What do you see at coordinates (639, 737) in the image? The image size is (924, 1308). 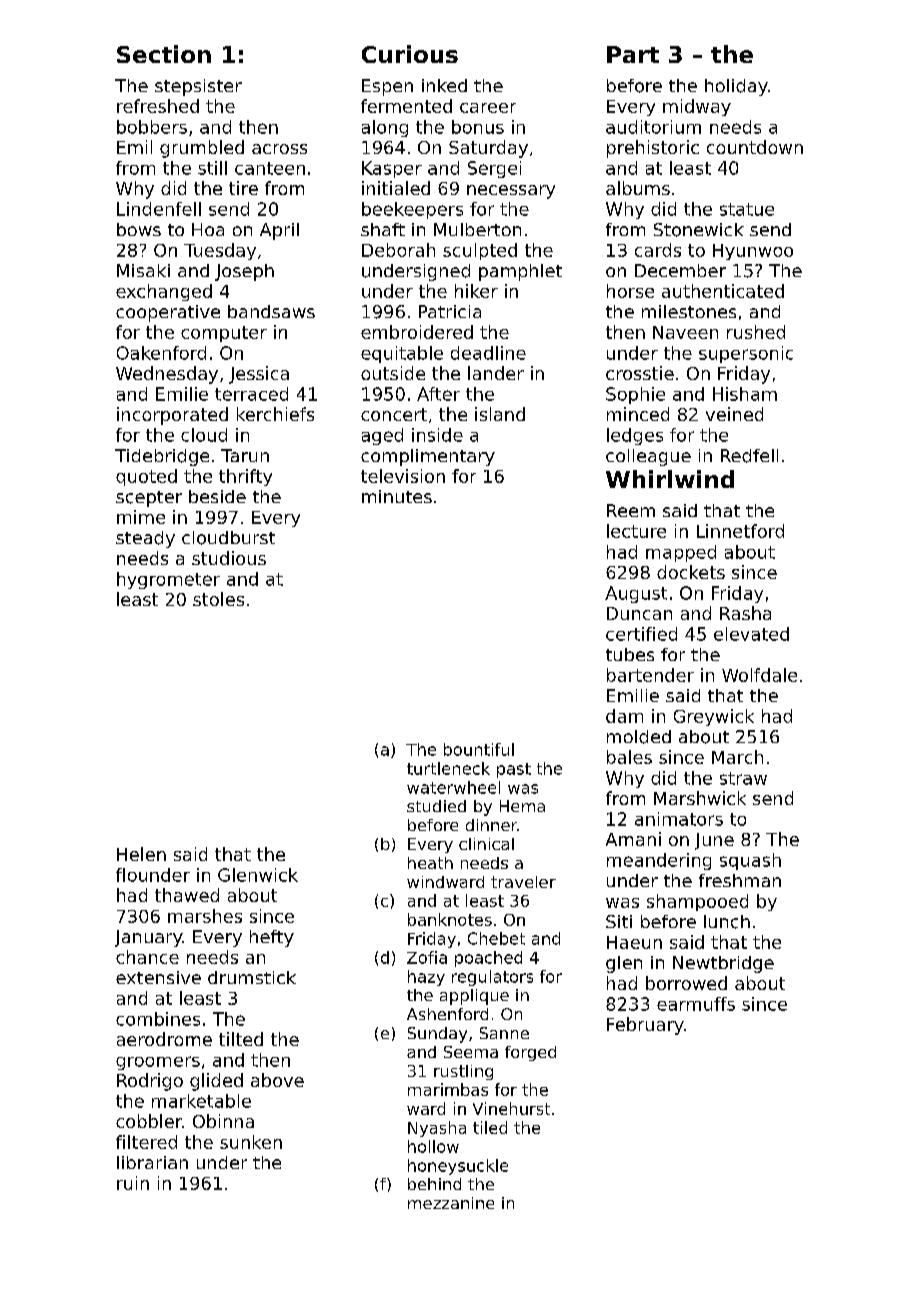 I see `molded` at bounding box center [639, 737].
